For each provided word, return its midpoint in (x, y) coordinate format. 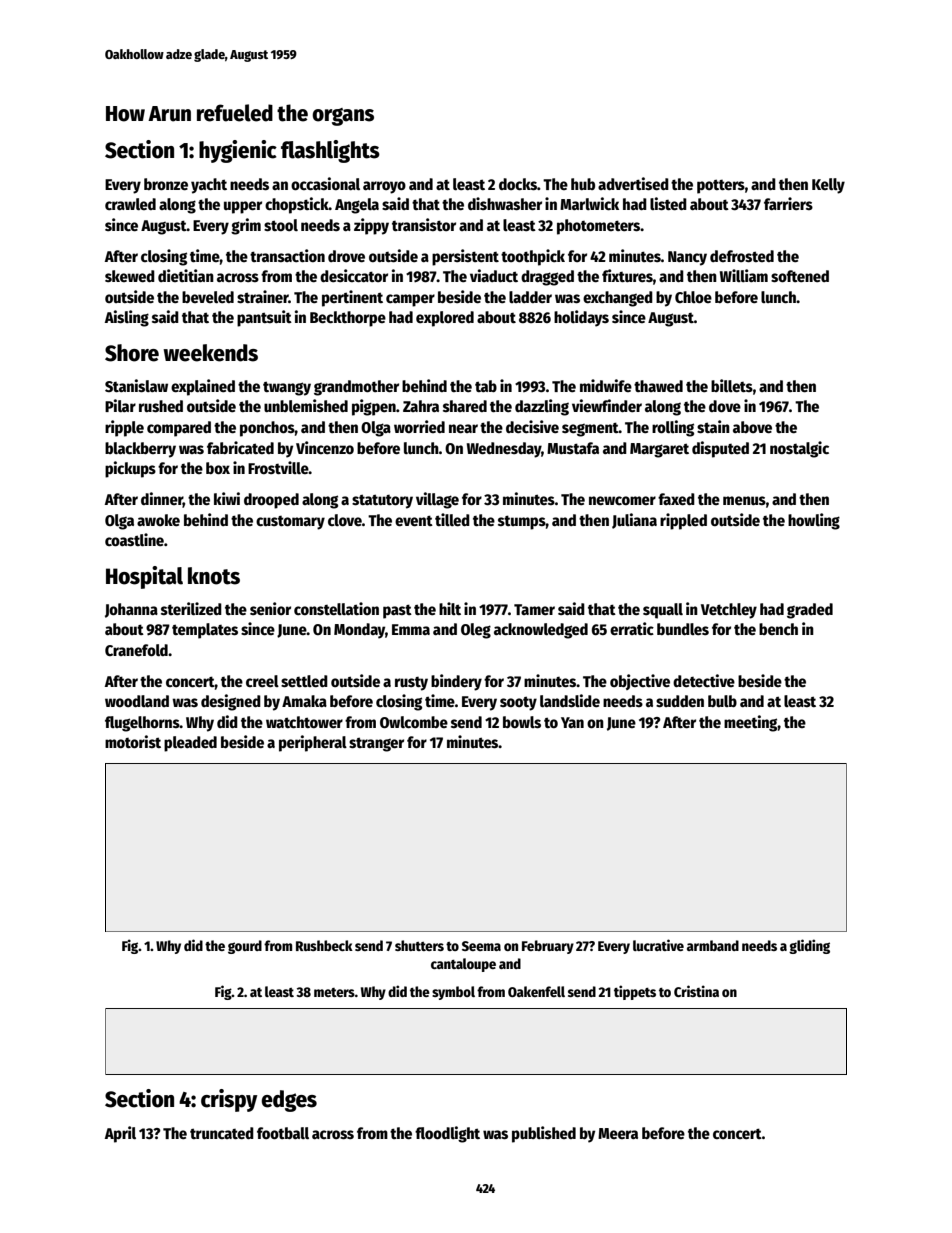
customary (290, 523)
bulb (722, 701)
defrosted (742, 256)
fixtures (627, 275)
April (120, 1134)
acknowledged (541, 631)
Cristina (696, 991)
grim (246, 226)
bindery (456, 682)
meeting (751, 723)
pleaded (190, 744)
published (544, 1134)
